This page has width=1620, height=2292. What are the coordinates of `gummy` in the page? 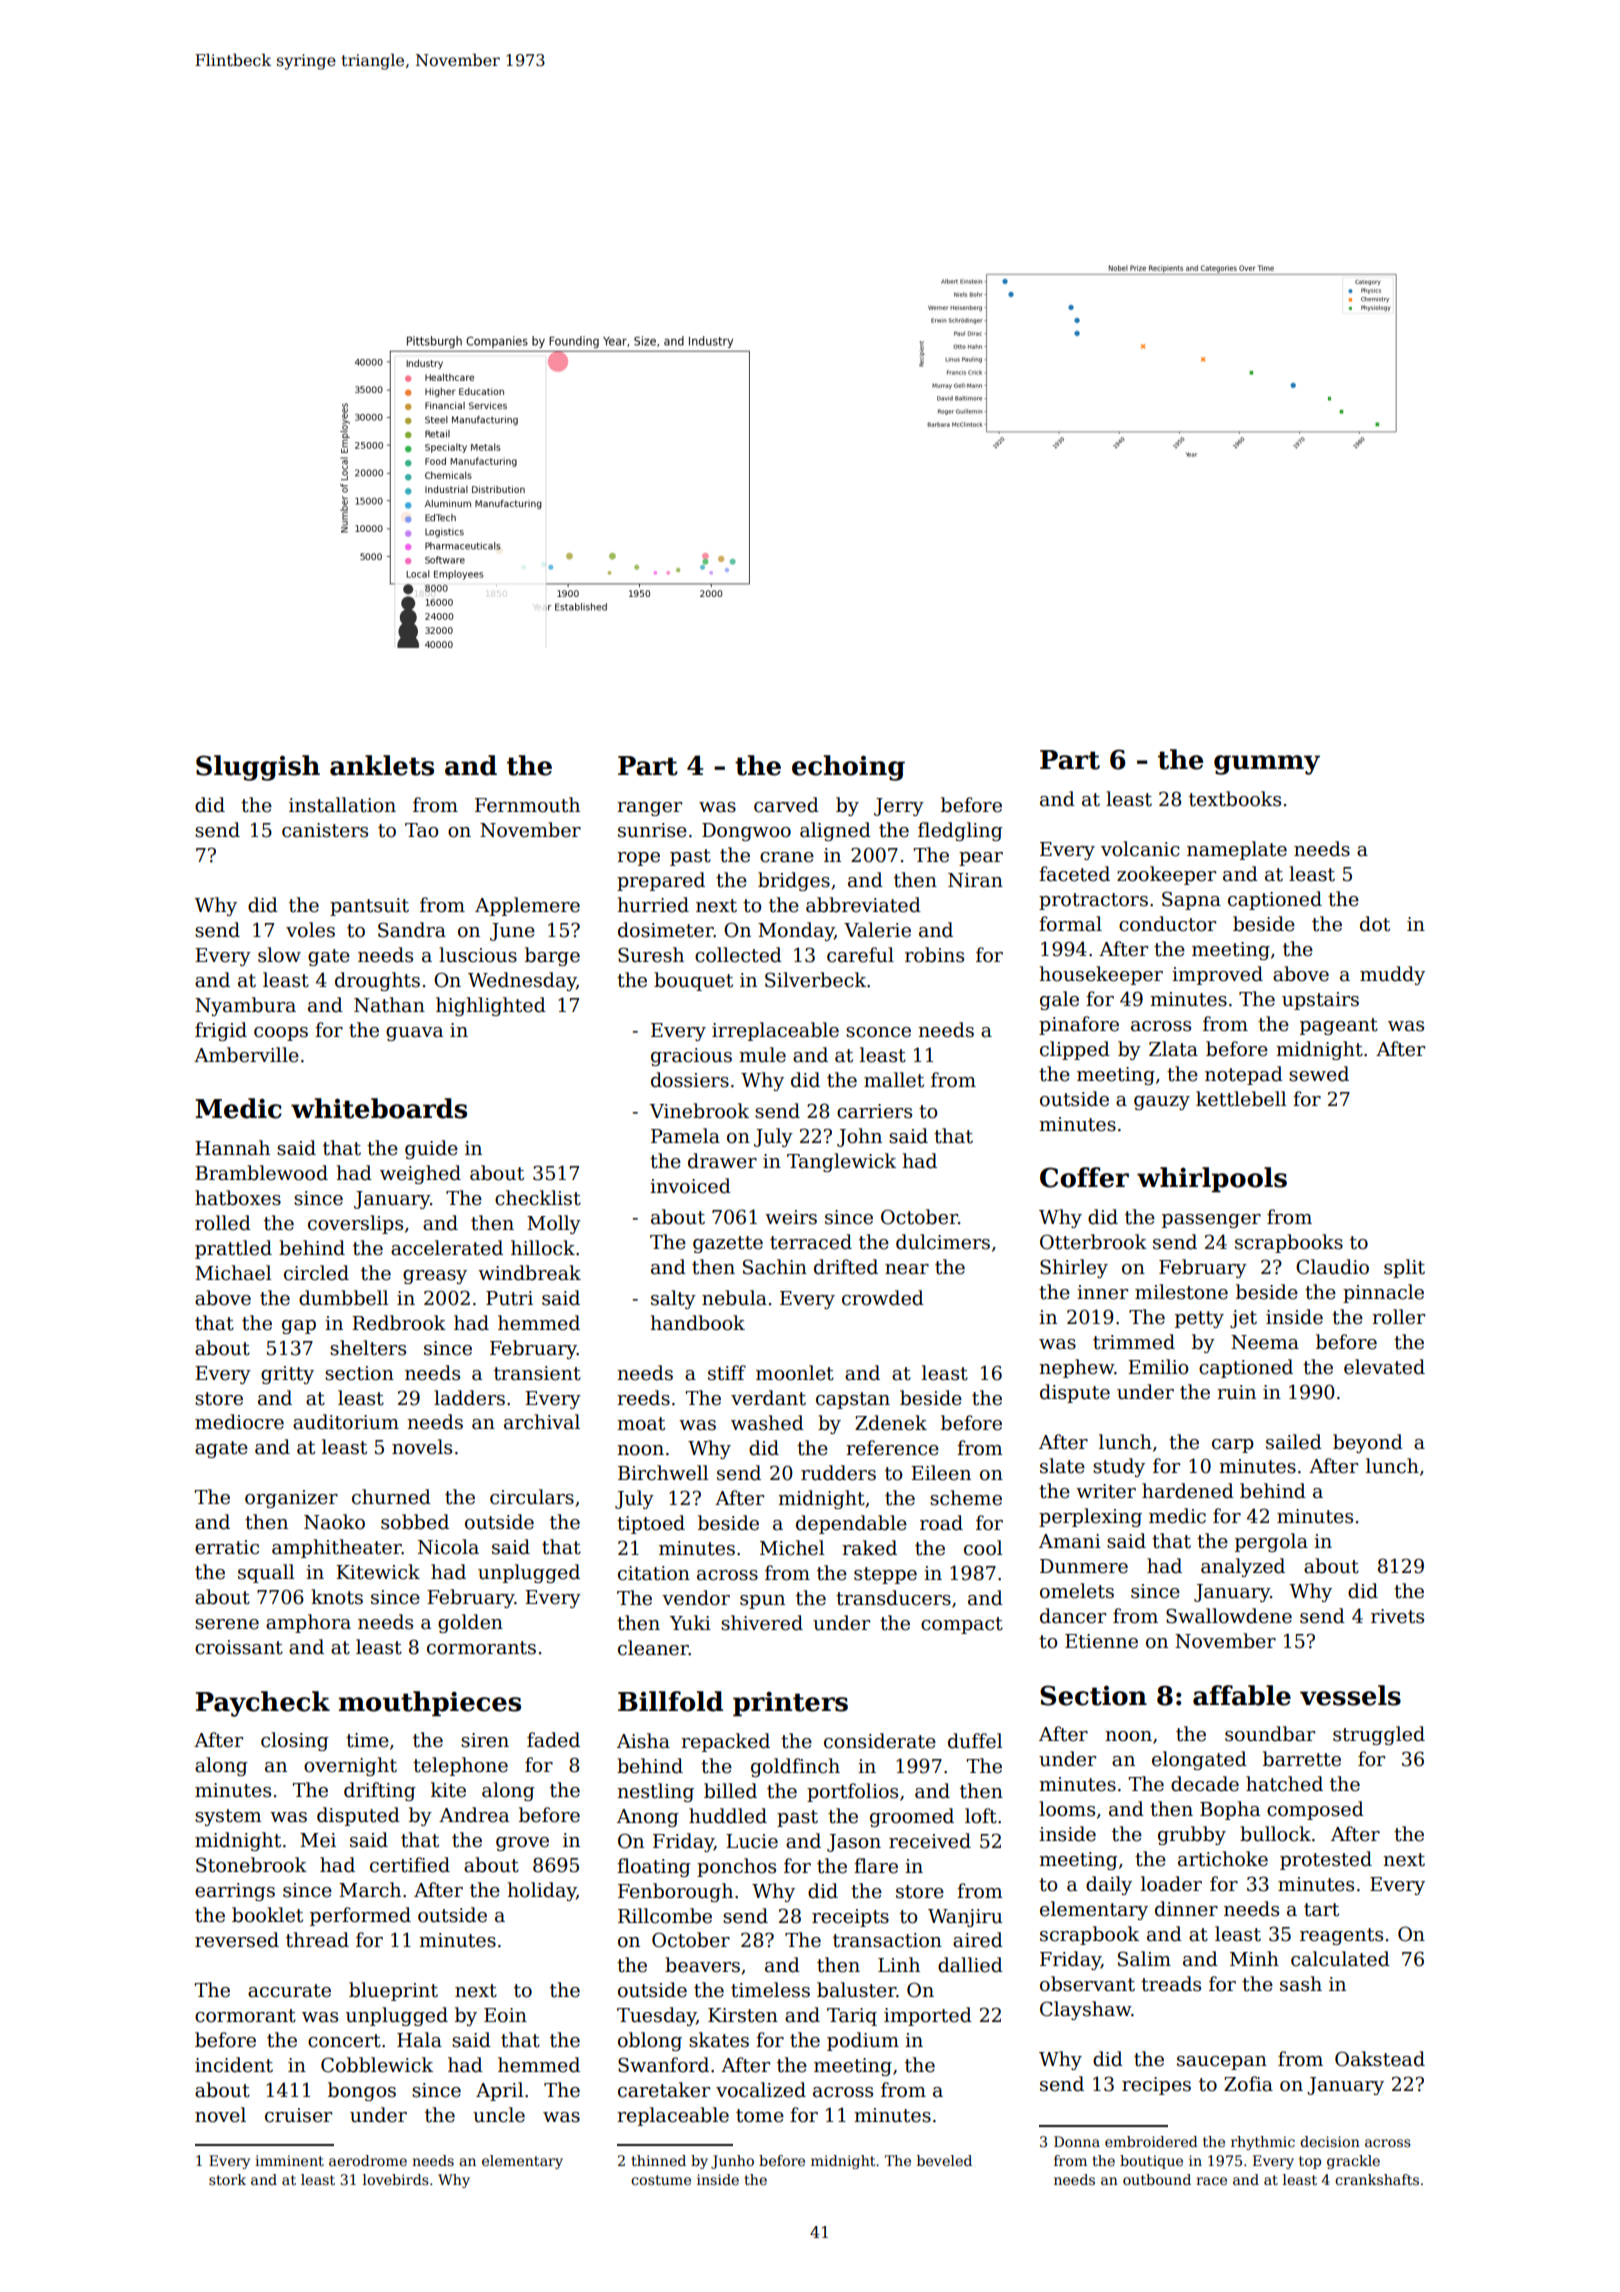 It's located at (1267, 765).
